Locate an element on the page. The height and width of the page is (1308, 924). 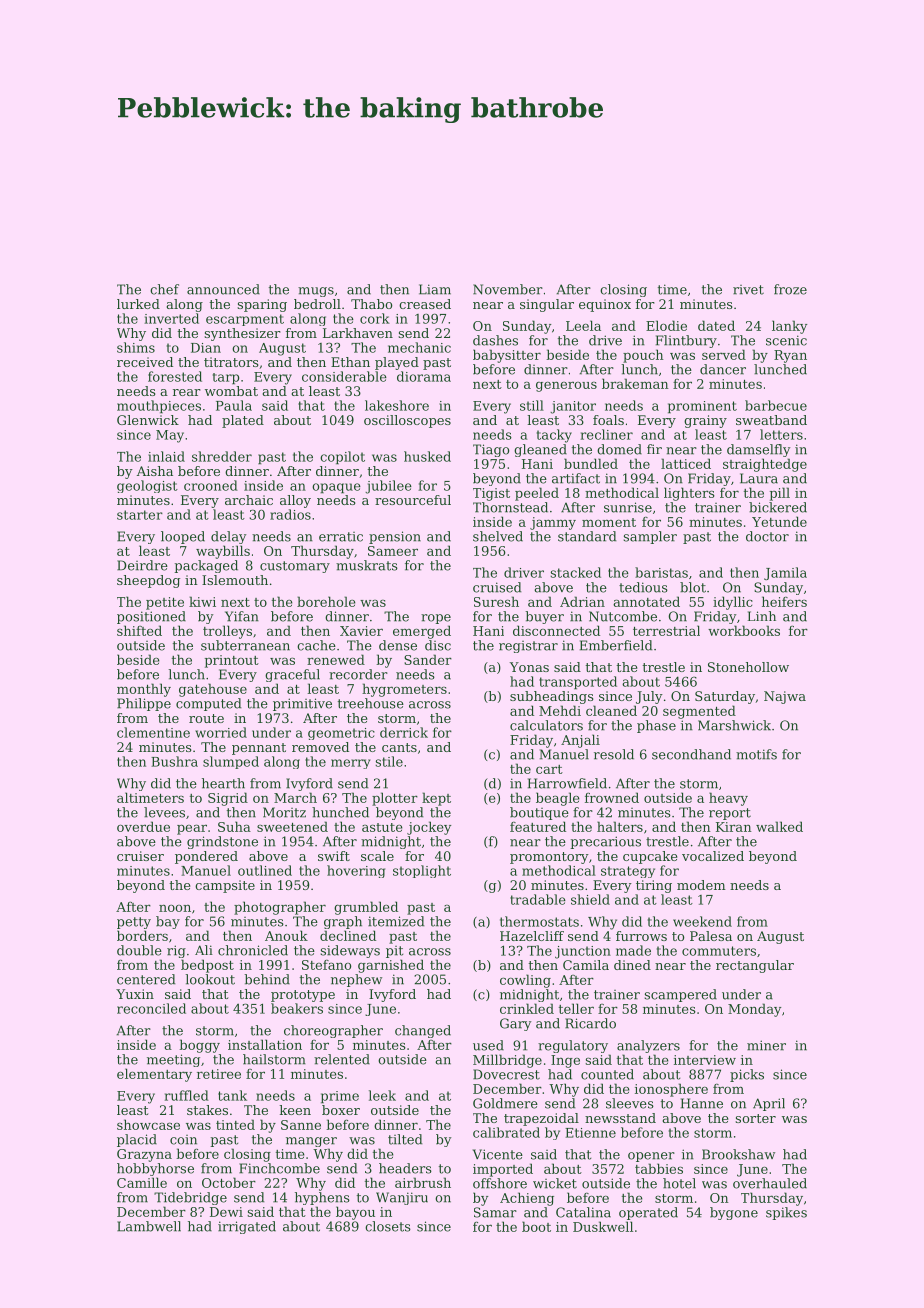
overdue is located at coordinates (143, 826).
